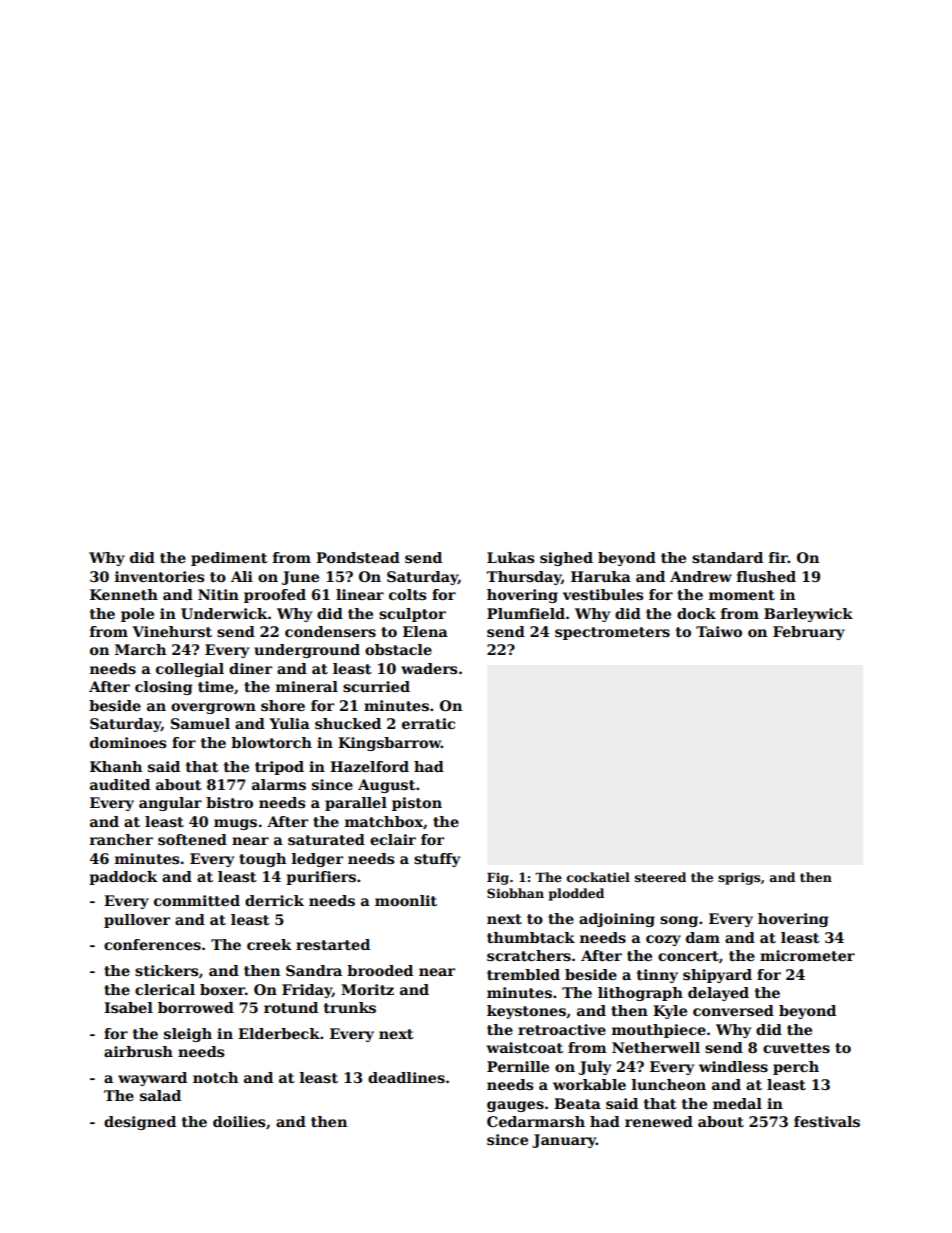 The width and height of the image is (952, 1233). What do you see at coordinates (612, 633) in the image?
I see `spectrometers` at bounding box center [612, 633].
